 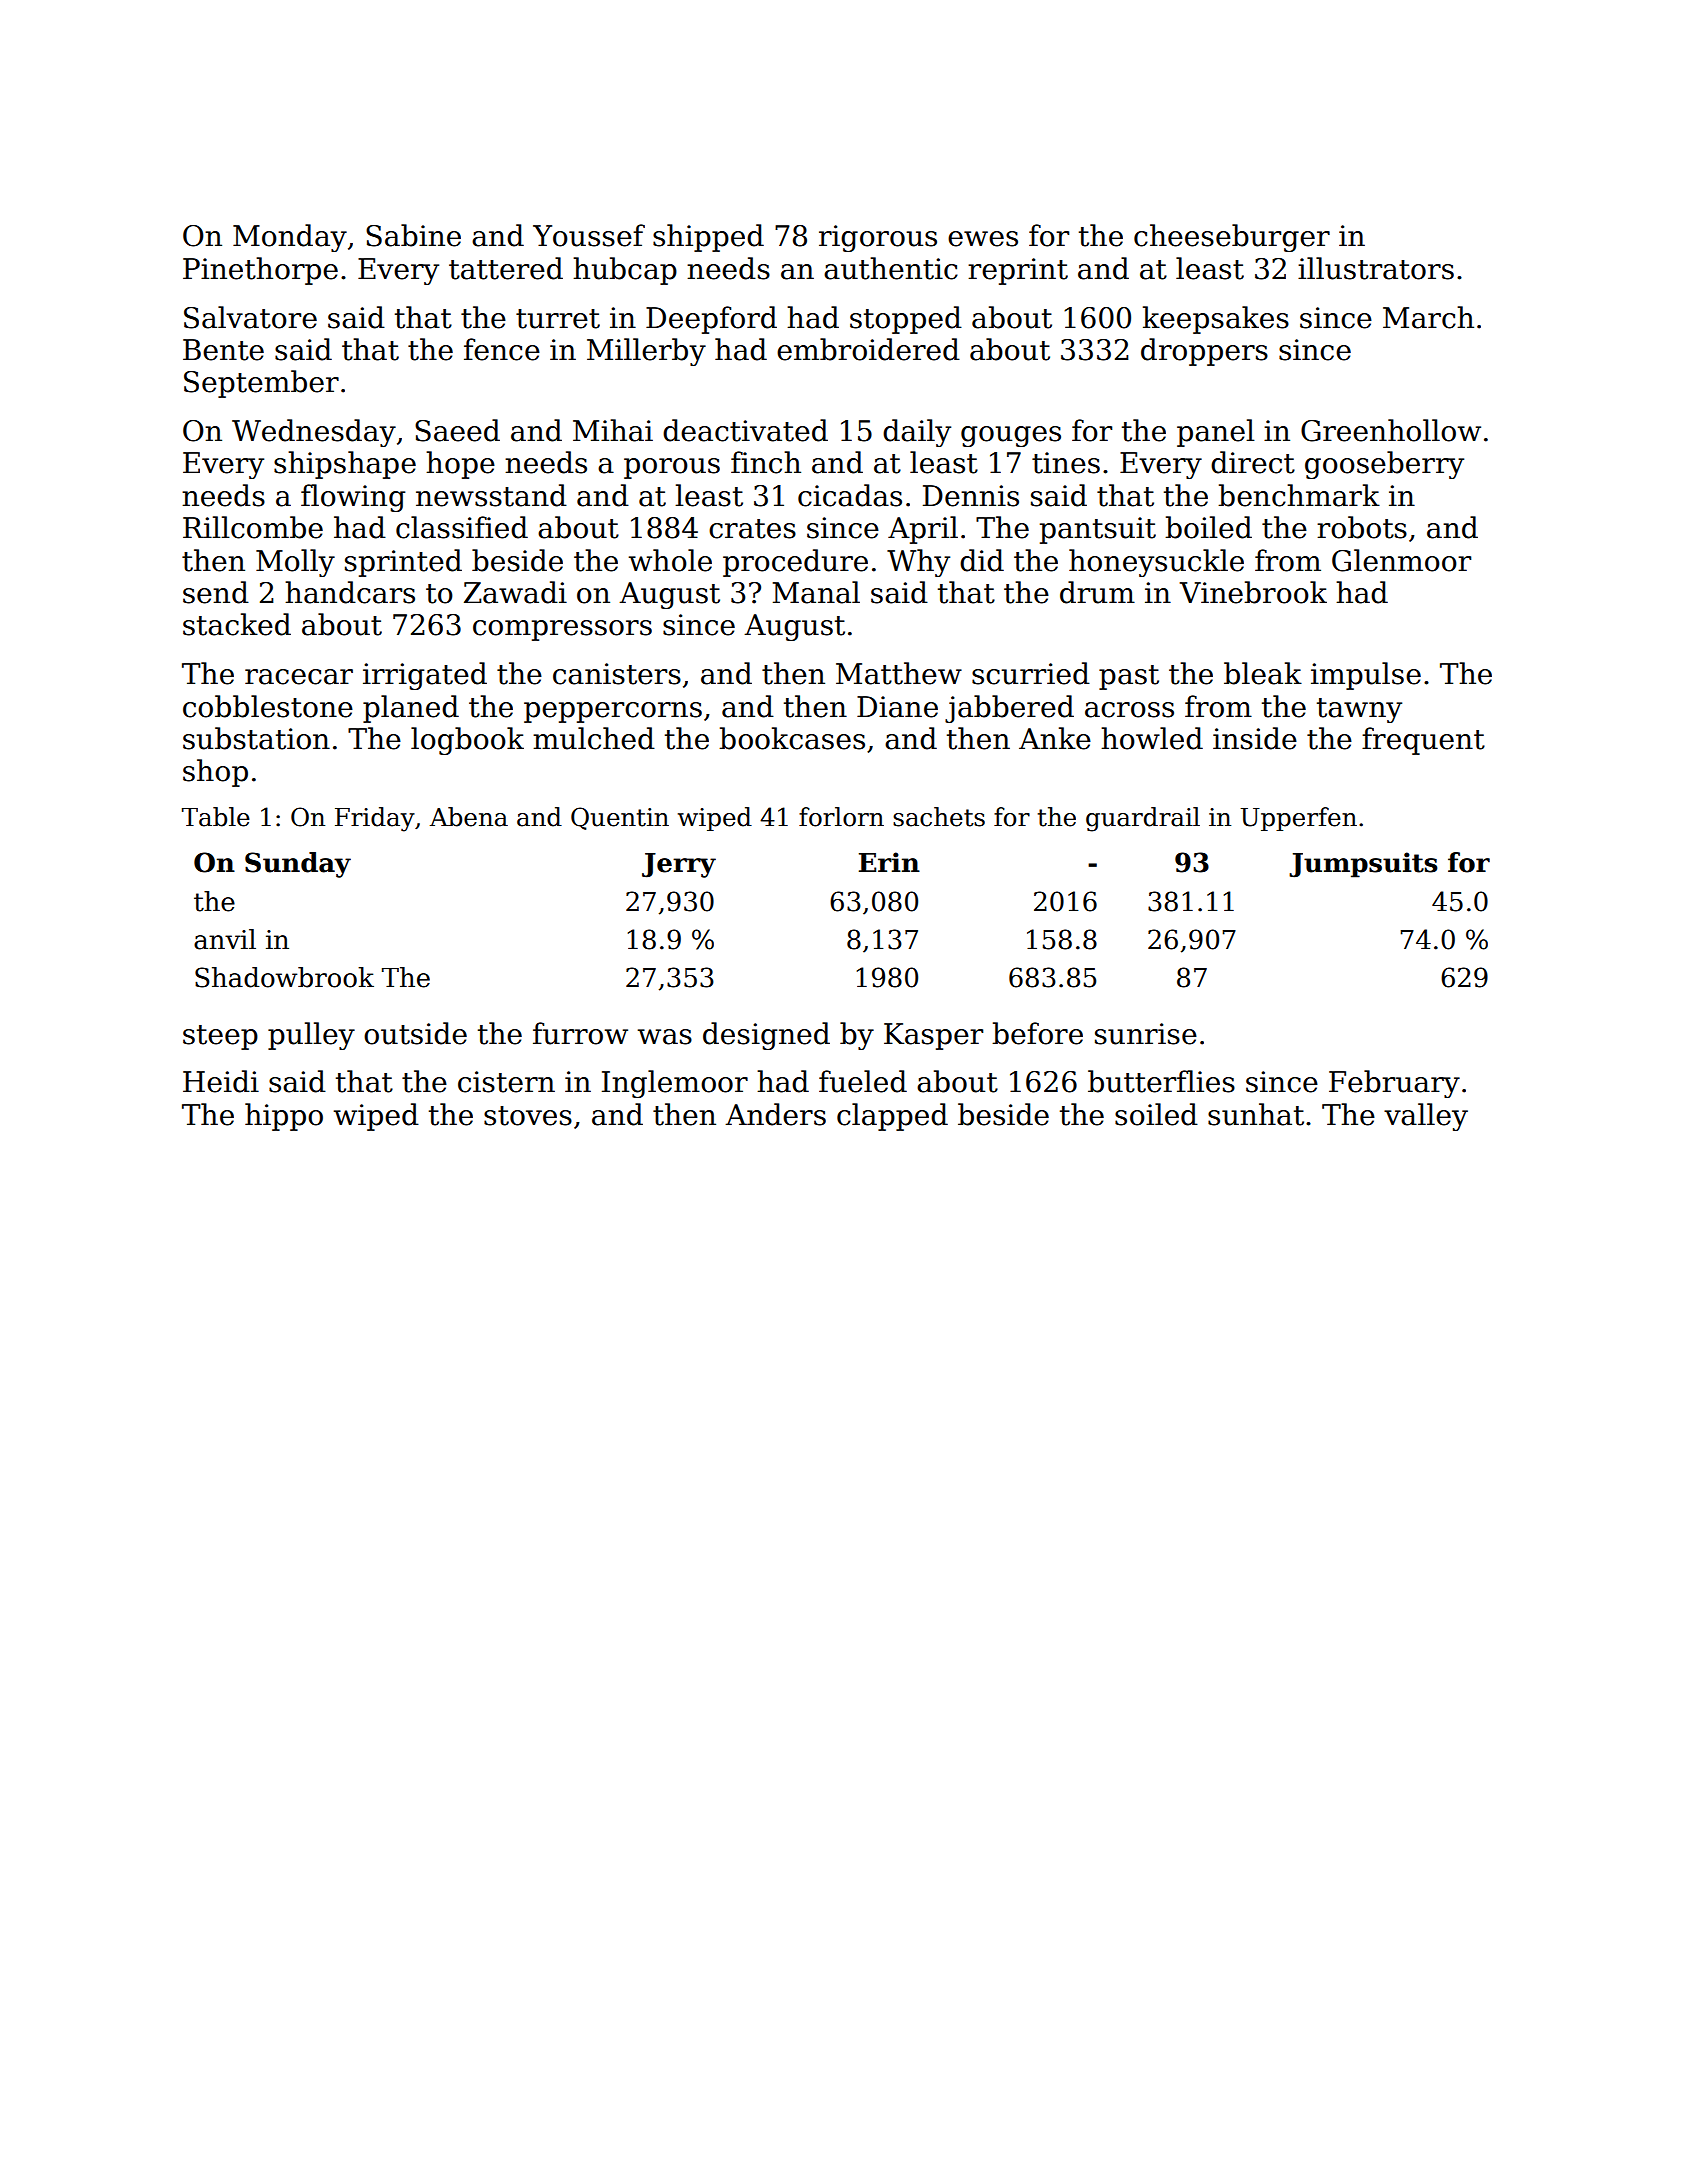 What do you see at coordinates (506, 1082) in the screenshot?
I see `cistern` at bounding box center [506, 1082].
